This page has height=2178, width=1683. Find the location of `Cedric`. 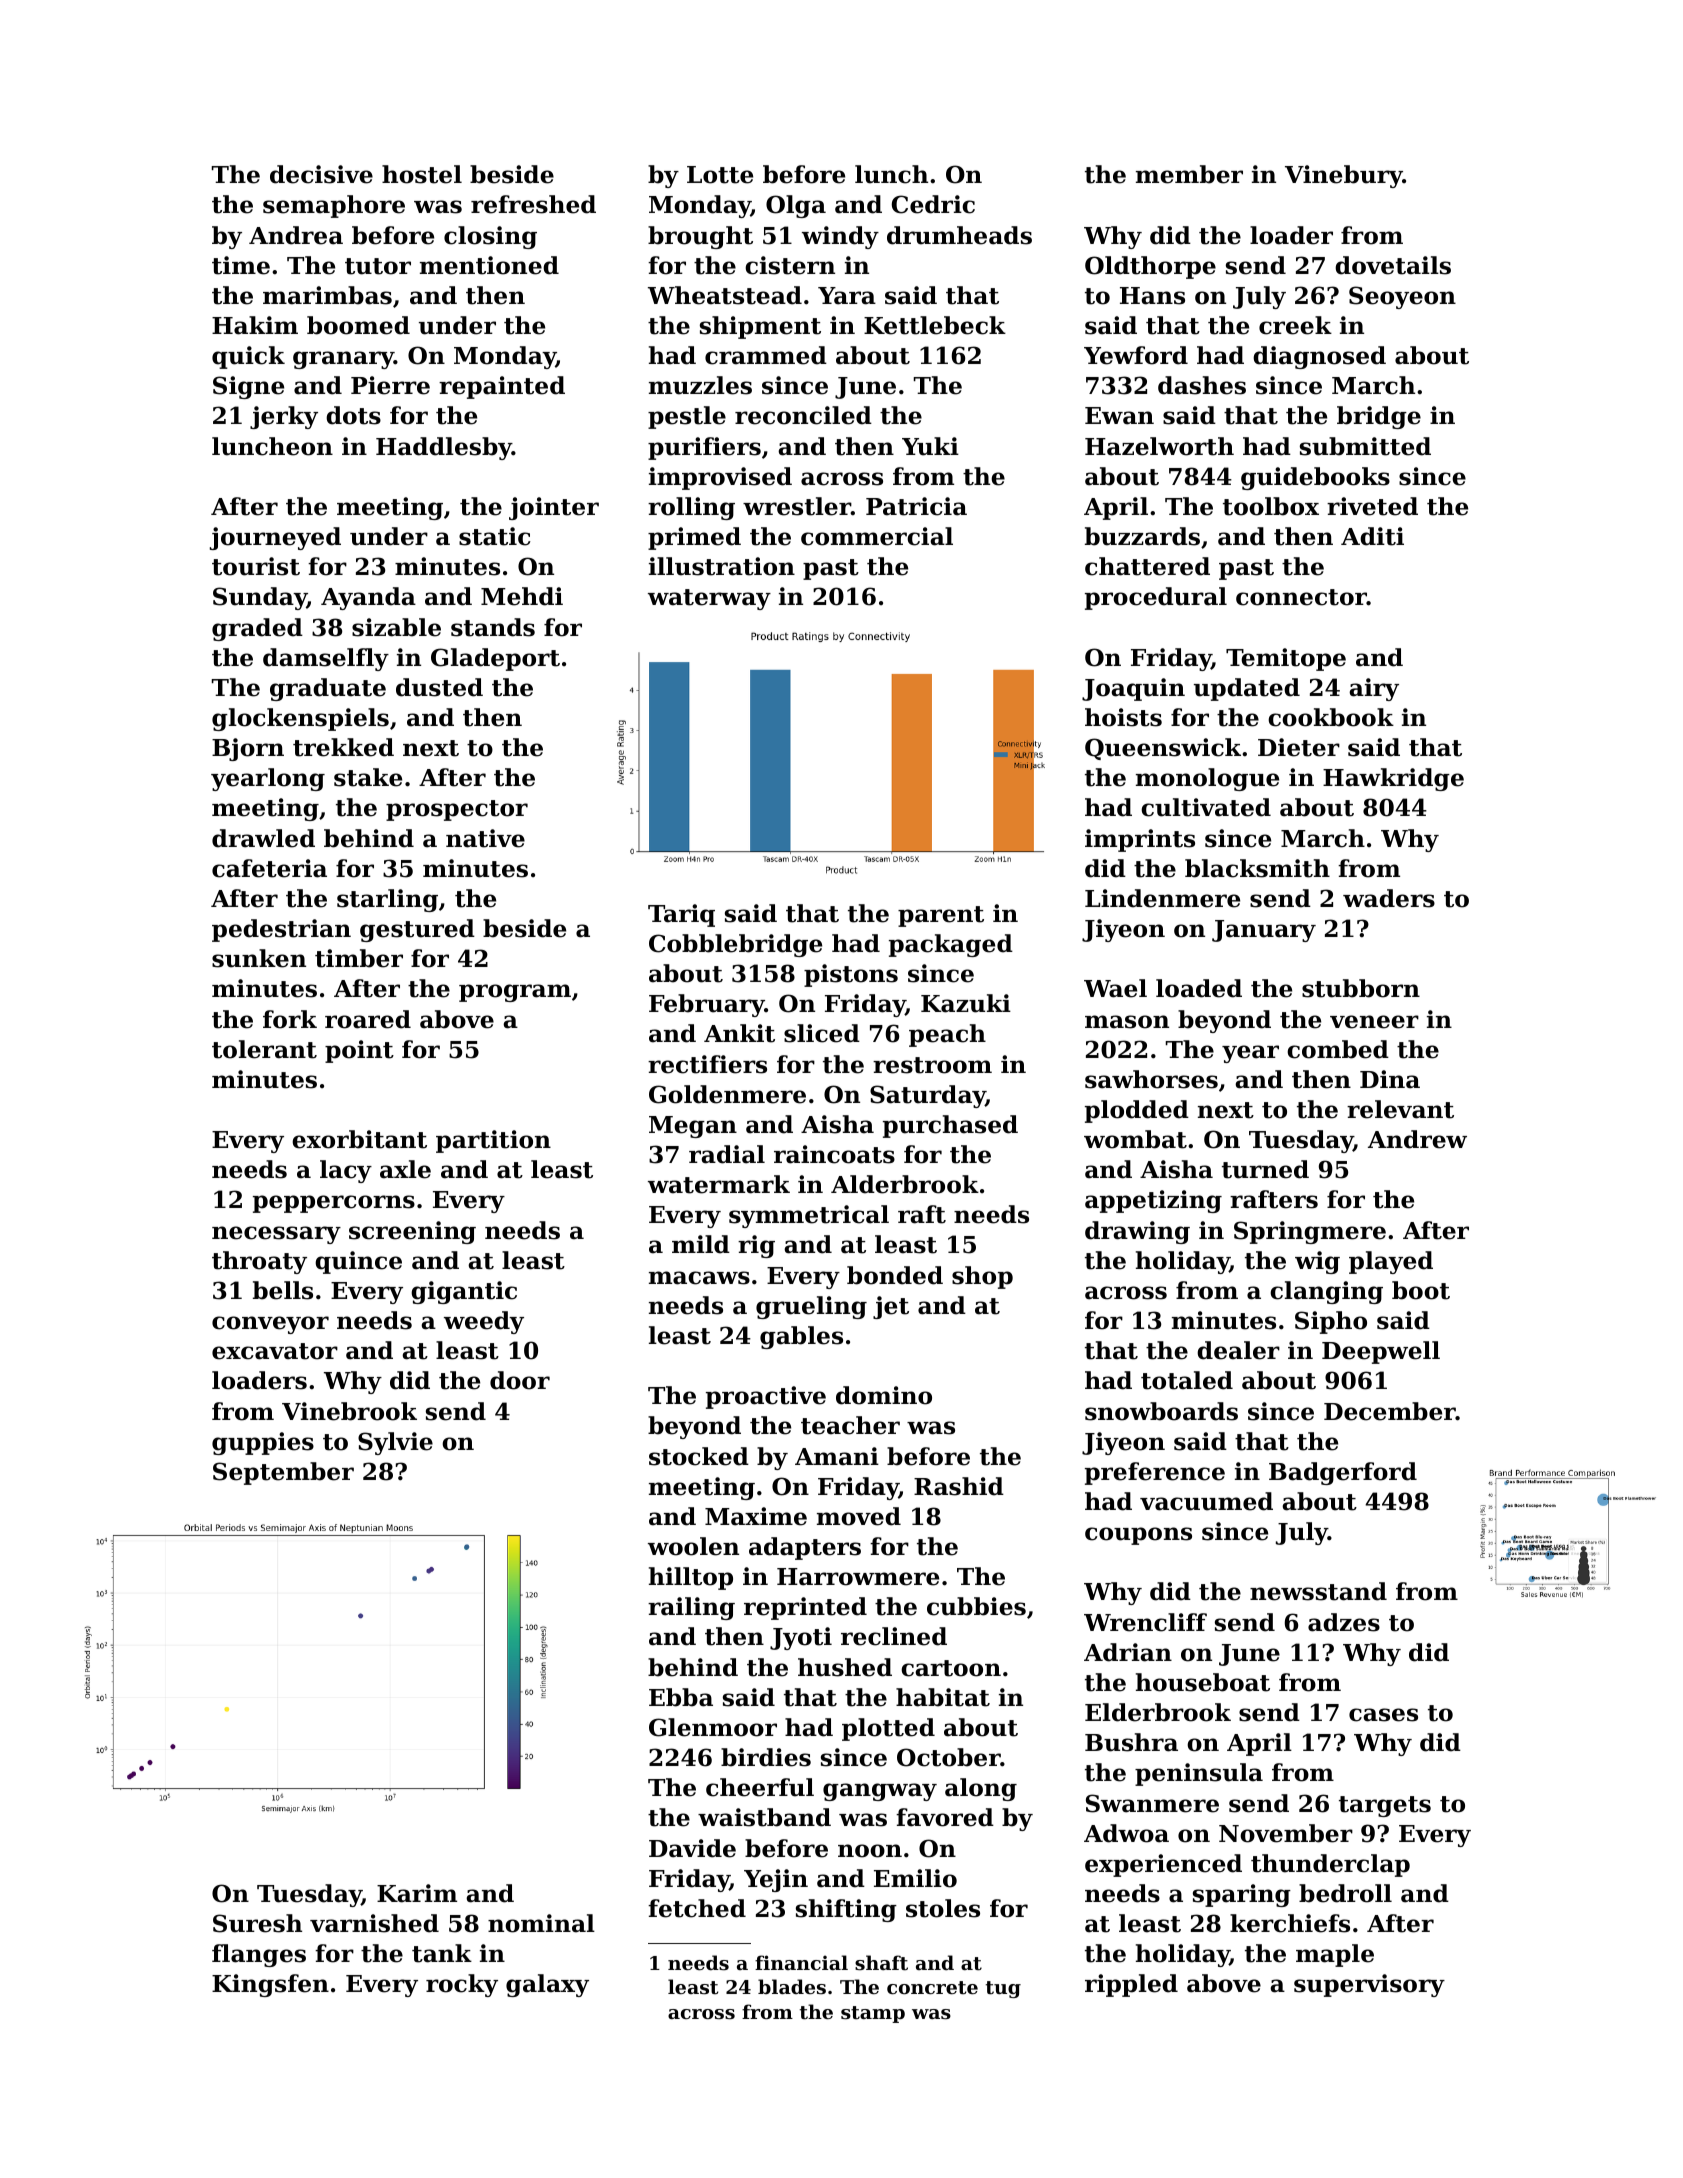

Cedric is located at coordinates (933, 204).
